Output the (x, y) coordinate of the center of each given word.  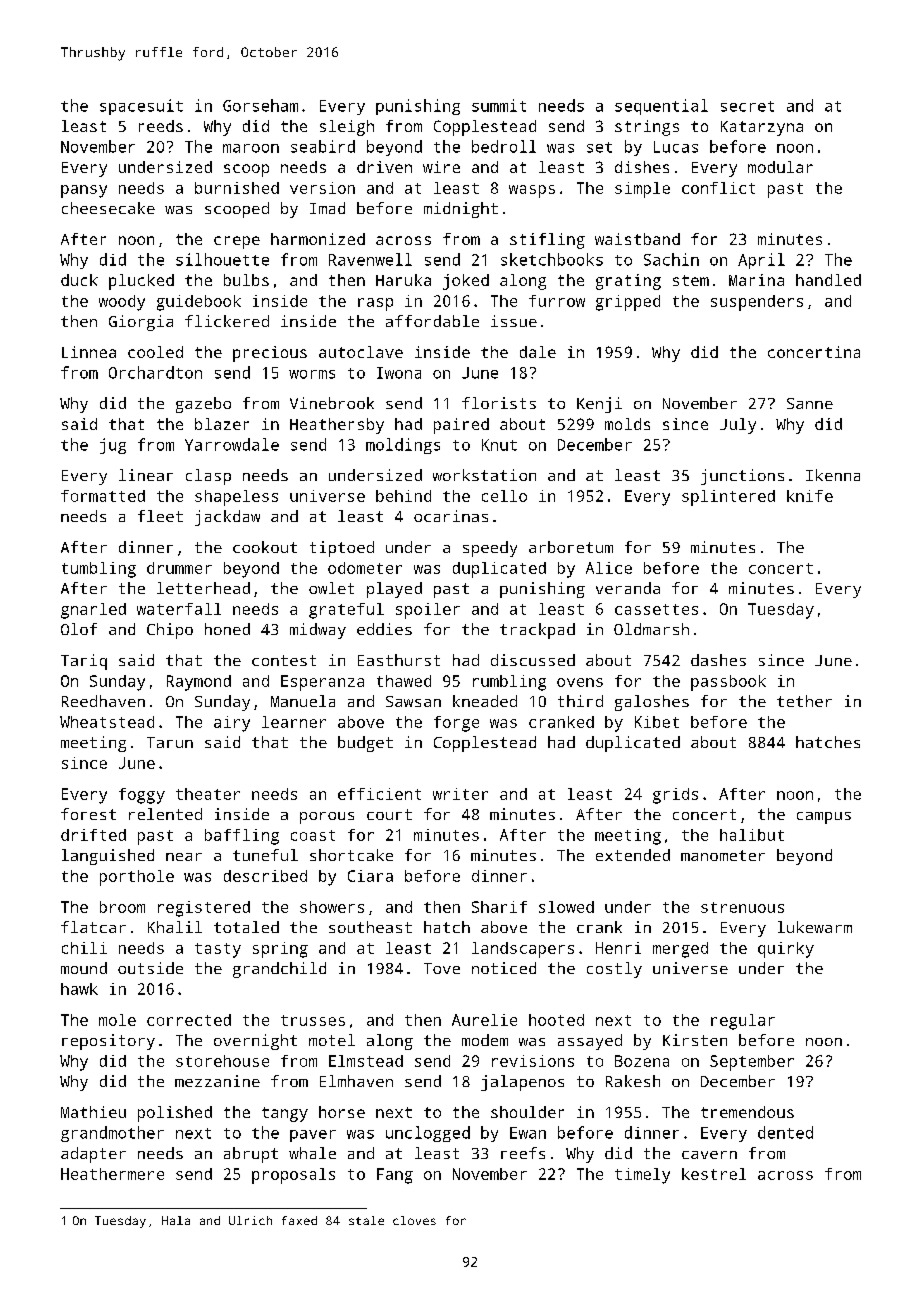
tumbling (99, 570)
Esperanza (322, 683)
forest (88, 814)
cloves (414, 1220)
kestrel (714, 1174)
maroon (251, 148)
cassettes (656, 609)
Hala (176, 1220)
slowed (566, 907)
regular (743, 1022)
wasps (532, 191)
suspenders (757, 303)
